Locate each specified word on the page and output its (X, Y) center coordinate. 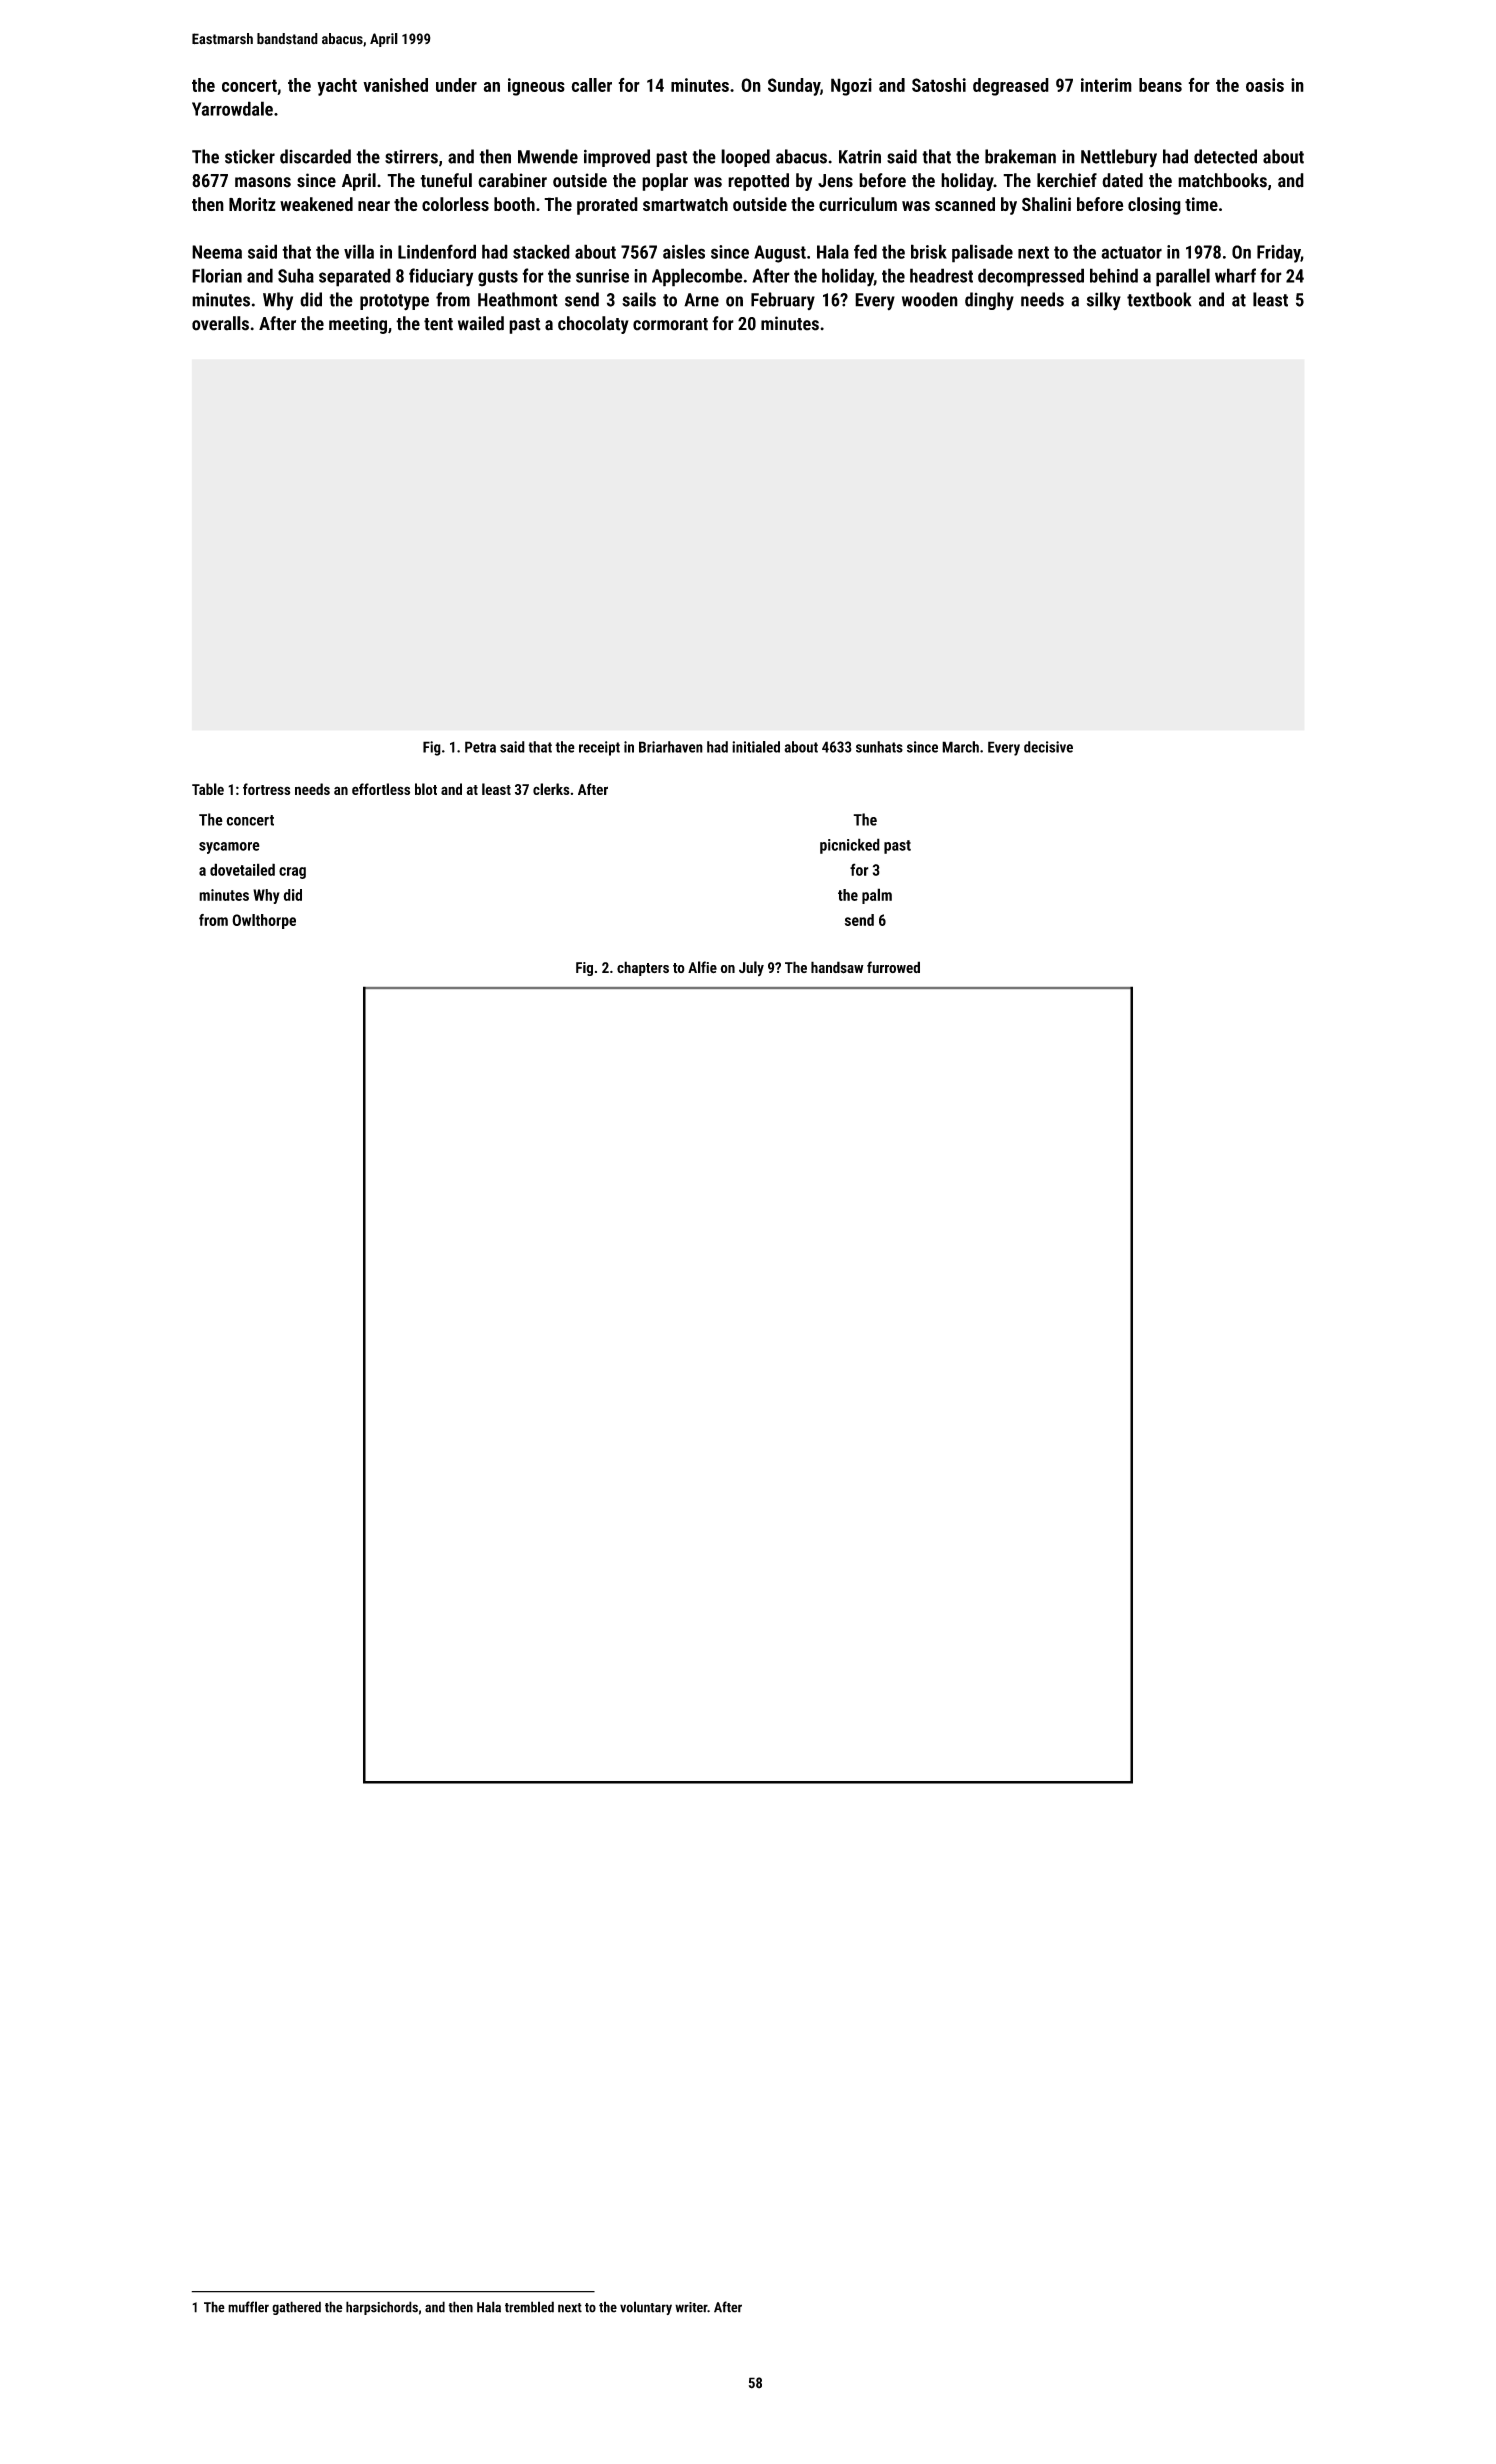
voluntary (646, 2308)
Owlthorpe (264, 921)
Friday (1279, 253)
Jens (835, 181)
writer (691, 2307)
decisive (1048, 747)
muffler (248, 2307)
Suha (296, 275)
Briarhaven (671, 747)
